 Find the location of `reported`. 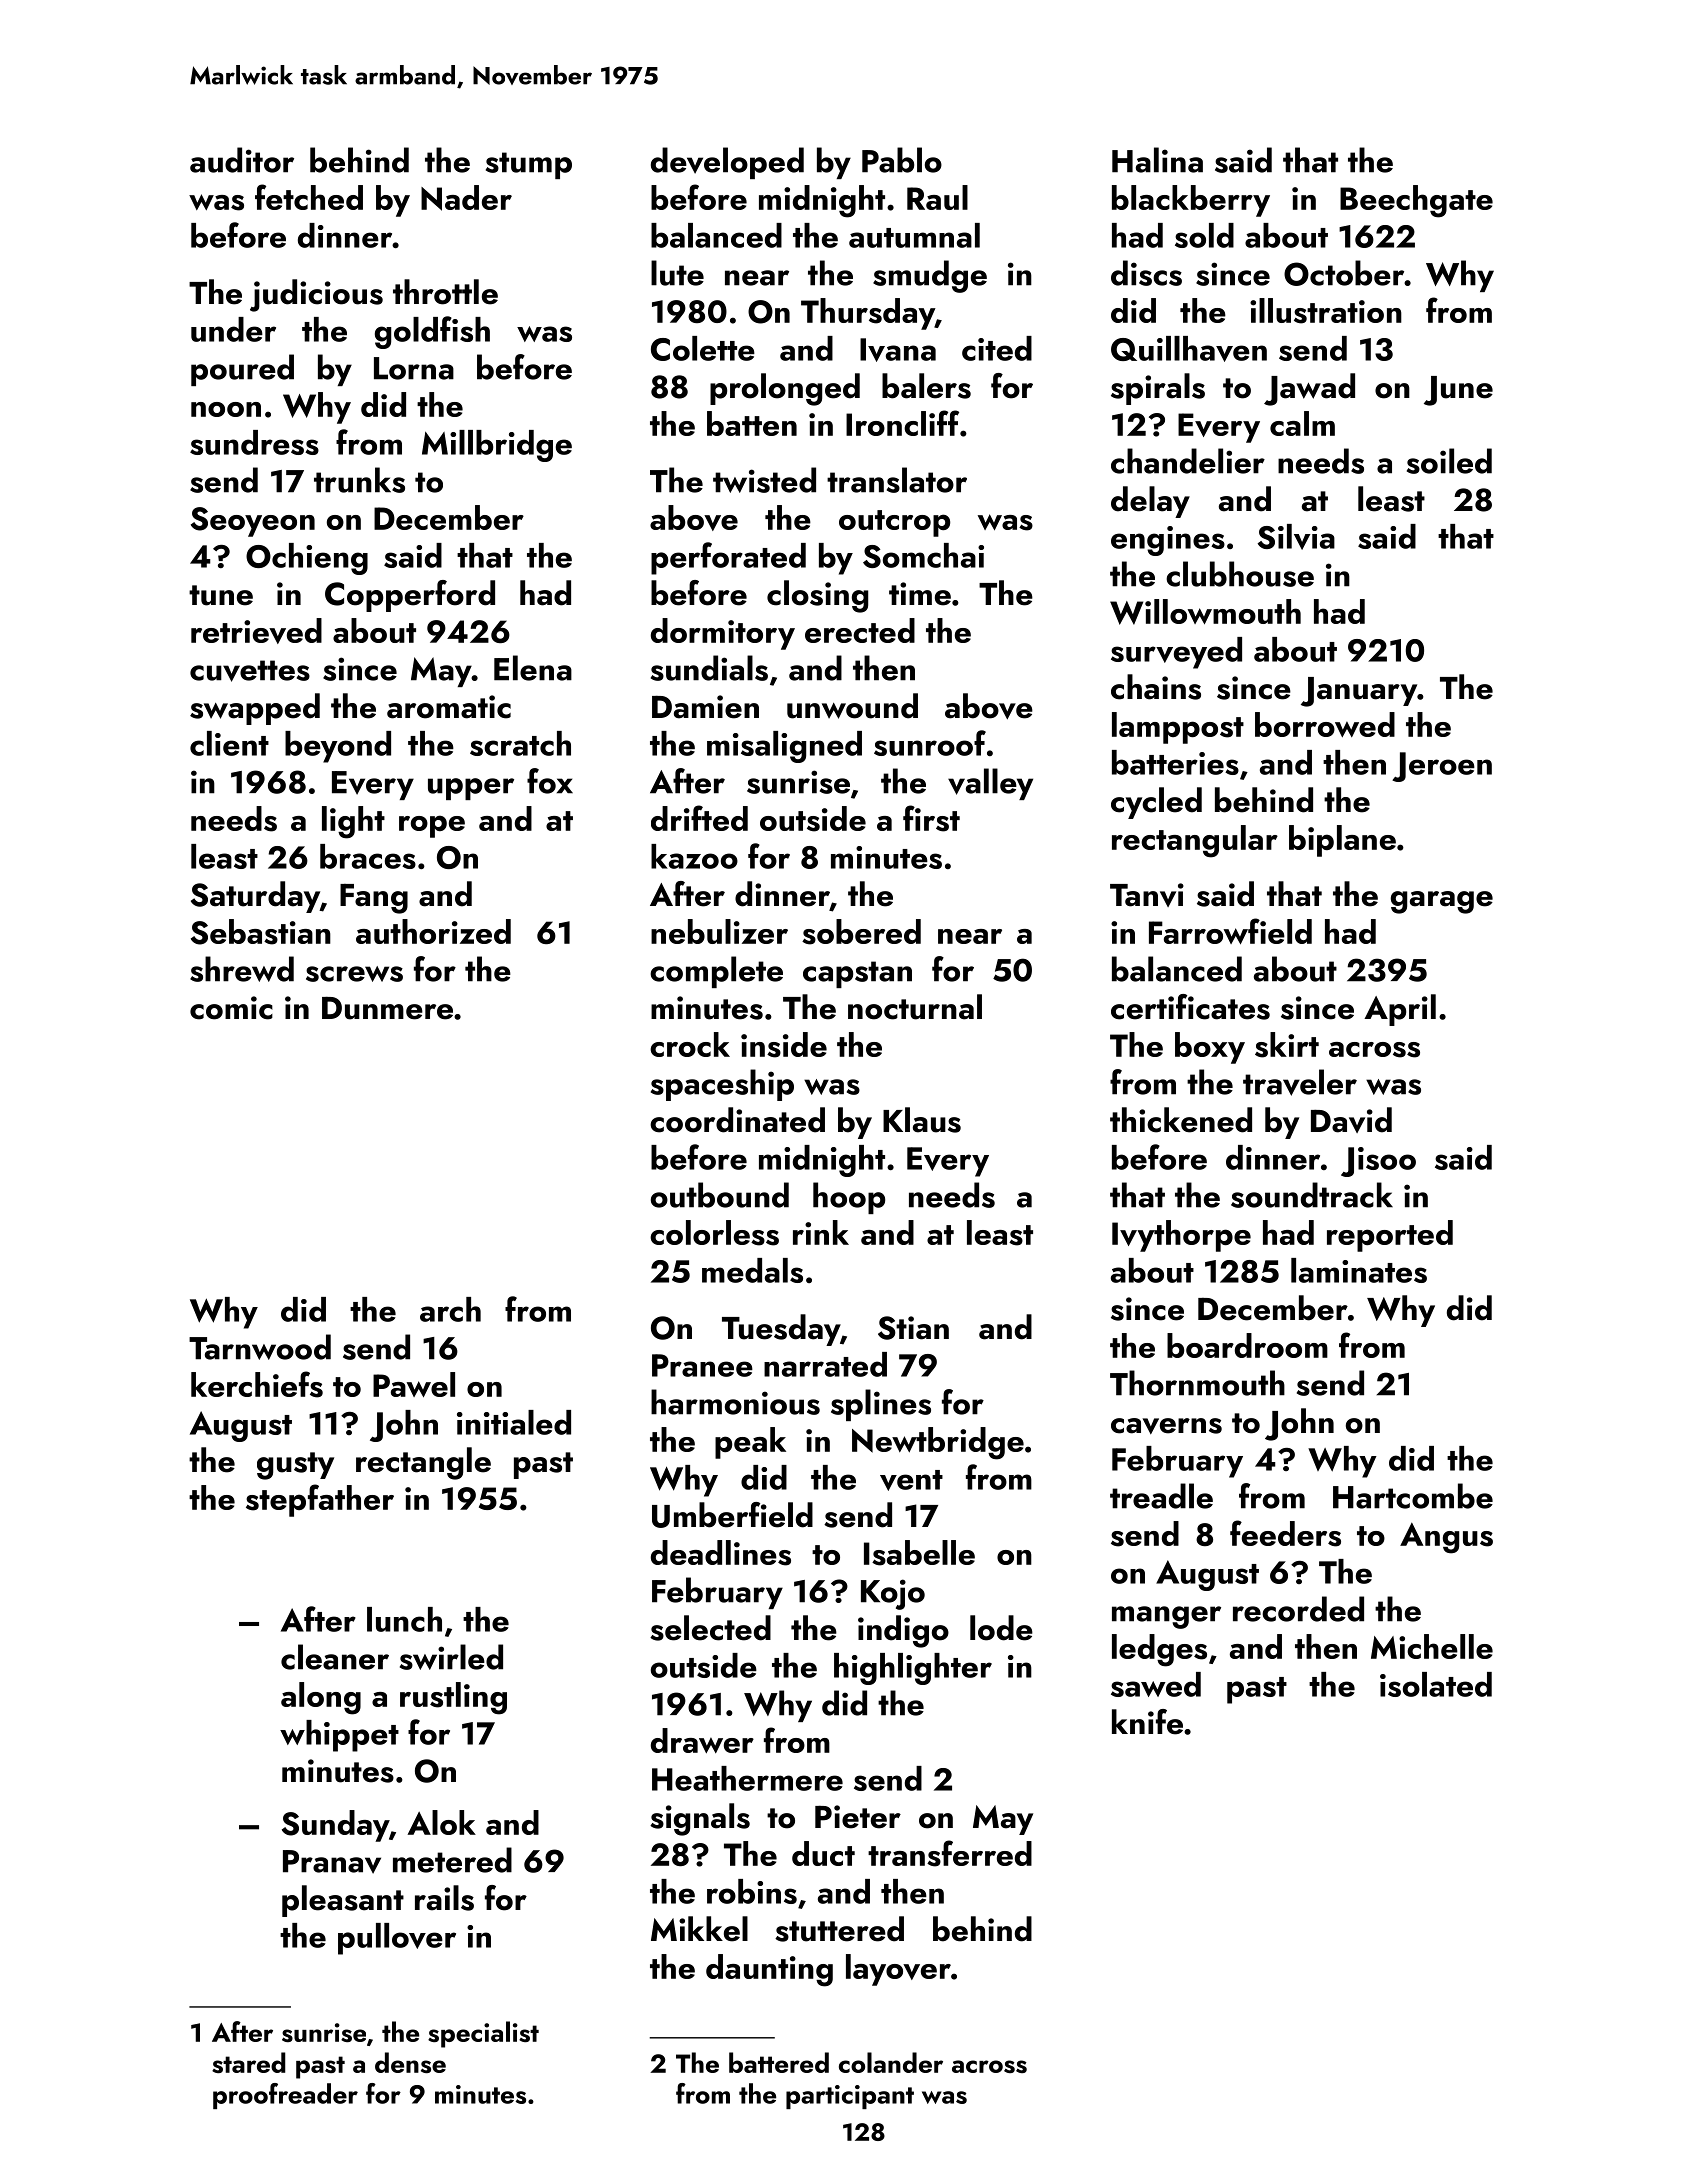

reported is located at coordinates (1390, 1236).
